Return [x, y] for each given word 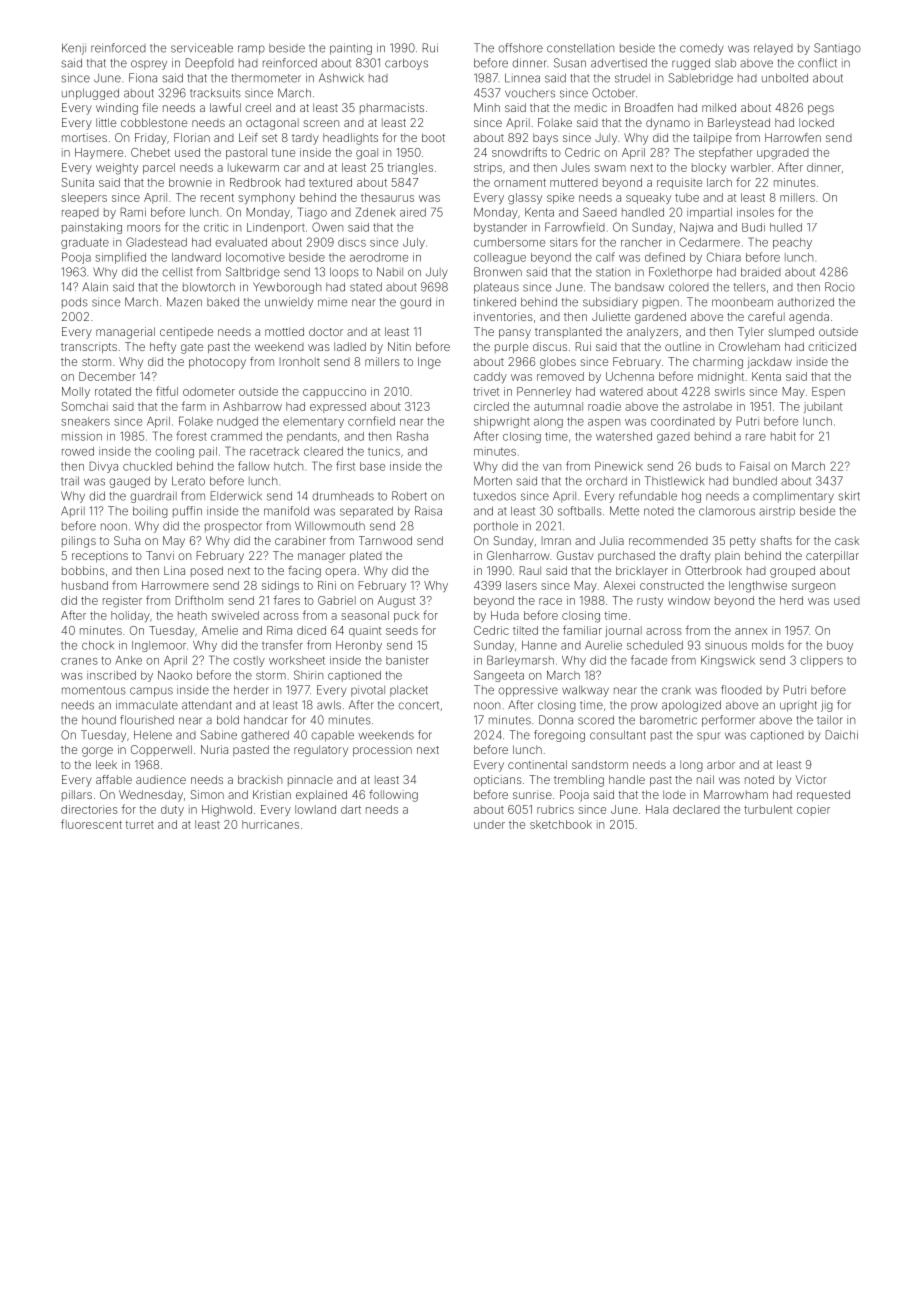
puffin [187, 512]
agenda [809, 318]
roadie [604, 406]
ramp [251, 50]
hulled [786, 227]
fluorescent [91, 824]
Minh [487, 107]
